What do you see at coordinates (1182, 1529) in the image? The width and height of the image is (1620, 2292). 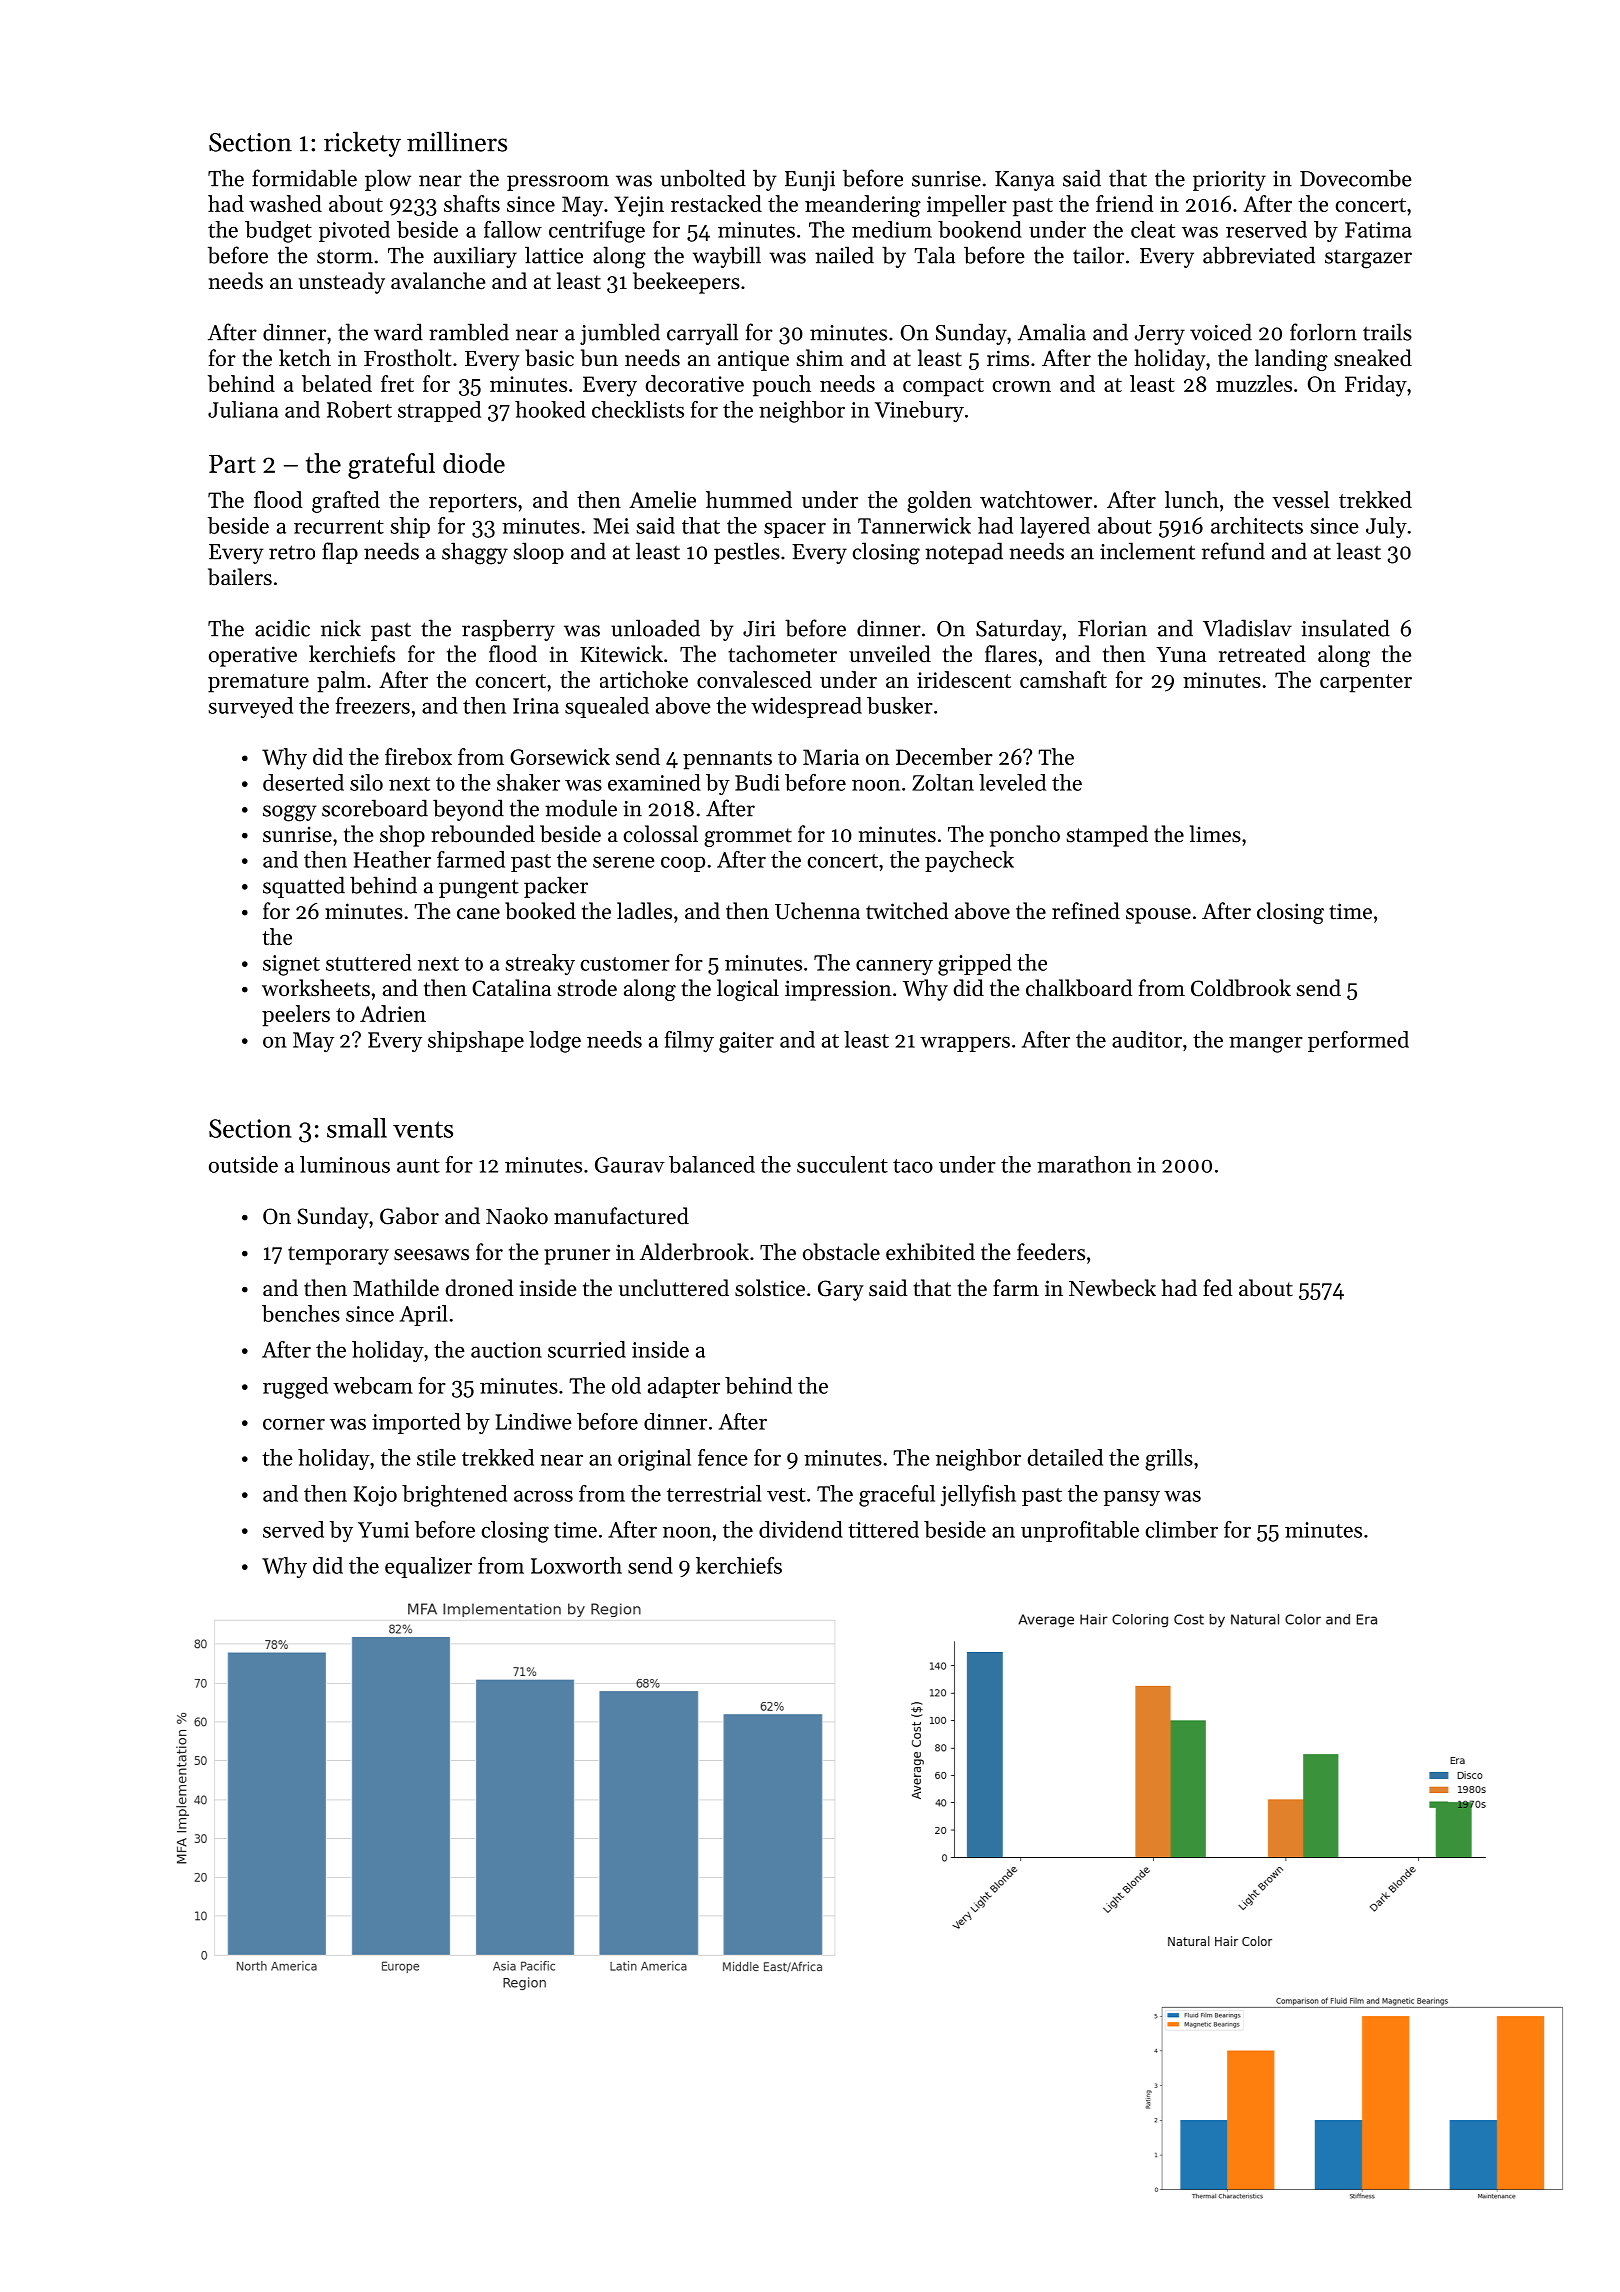 I see `climber` at bounding box center [1182, 1529].
